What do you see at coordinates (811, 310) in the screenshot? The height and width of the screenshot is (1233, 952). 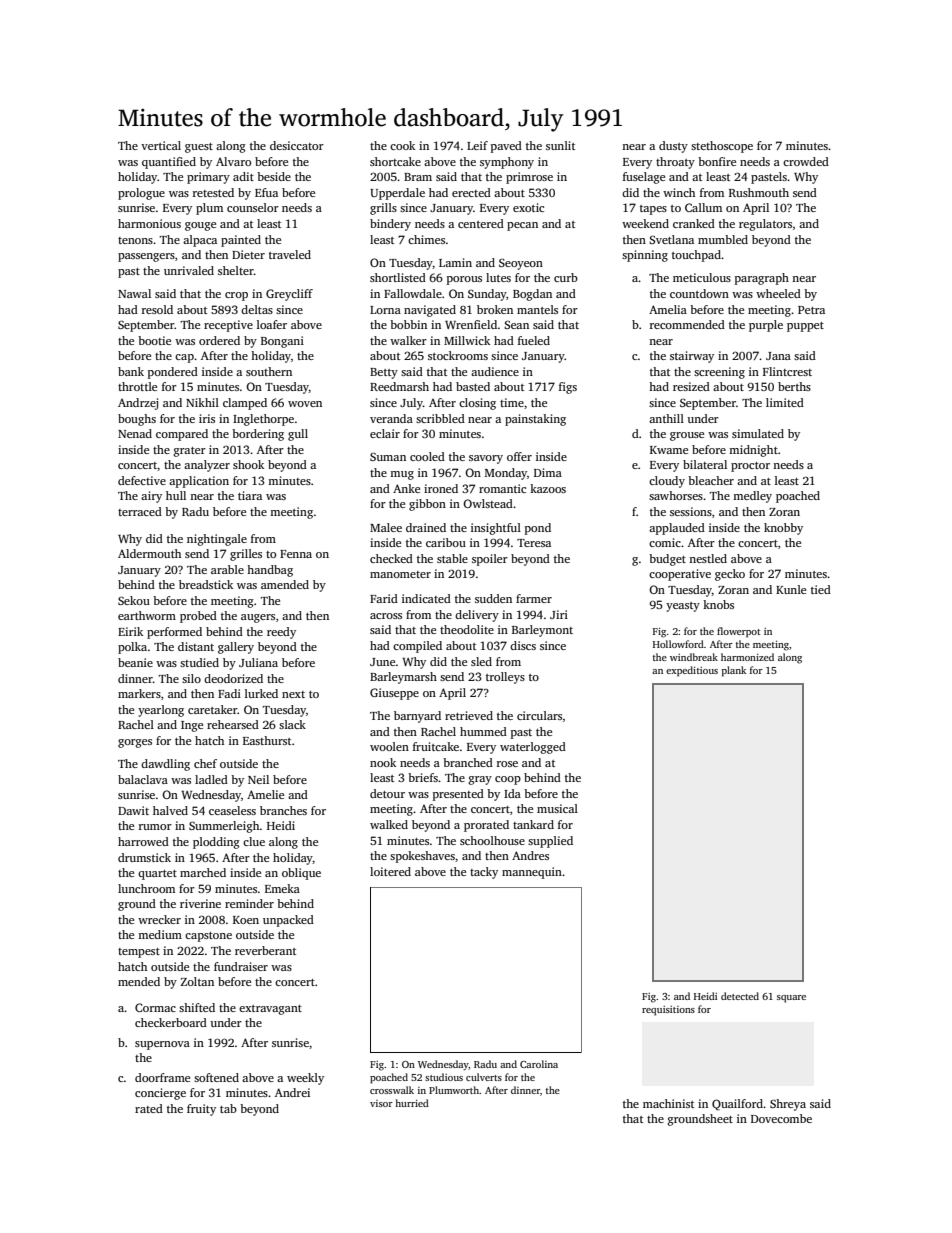 I see `Petra` at bounding box center [811, 310].
